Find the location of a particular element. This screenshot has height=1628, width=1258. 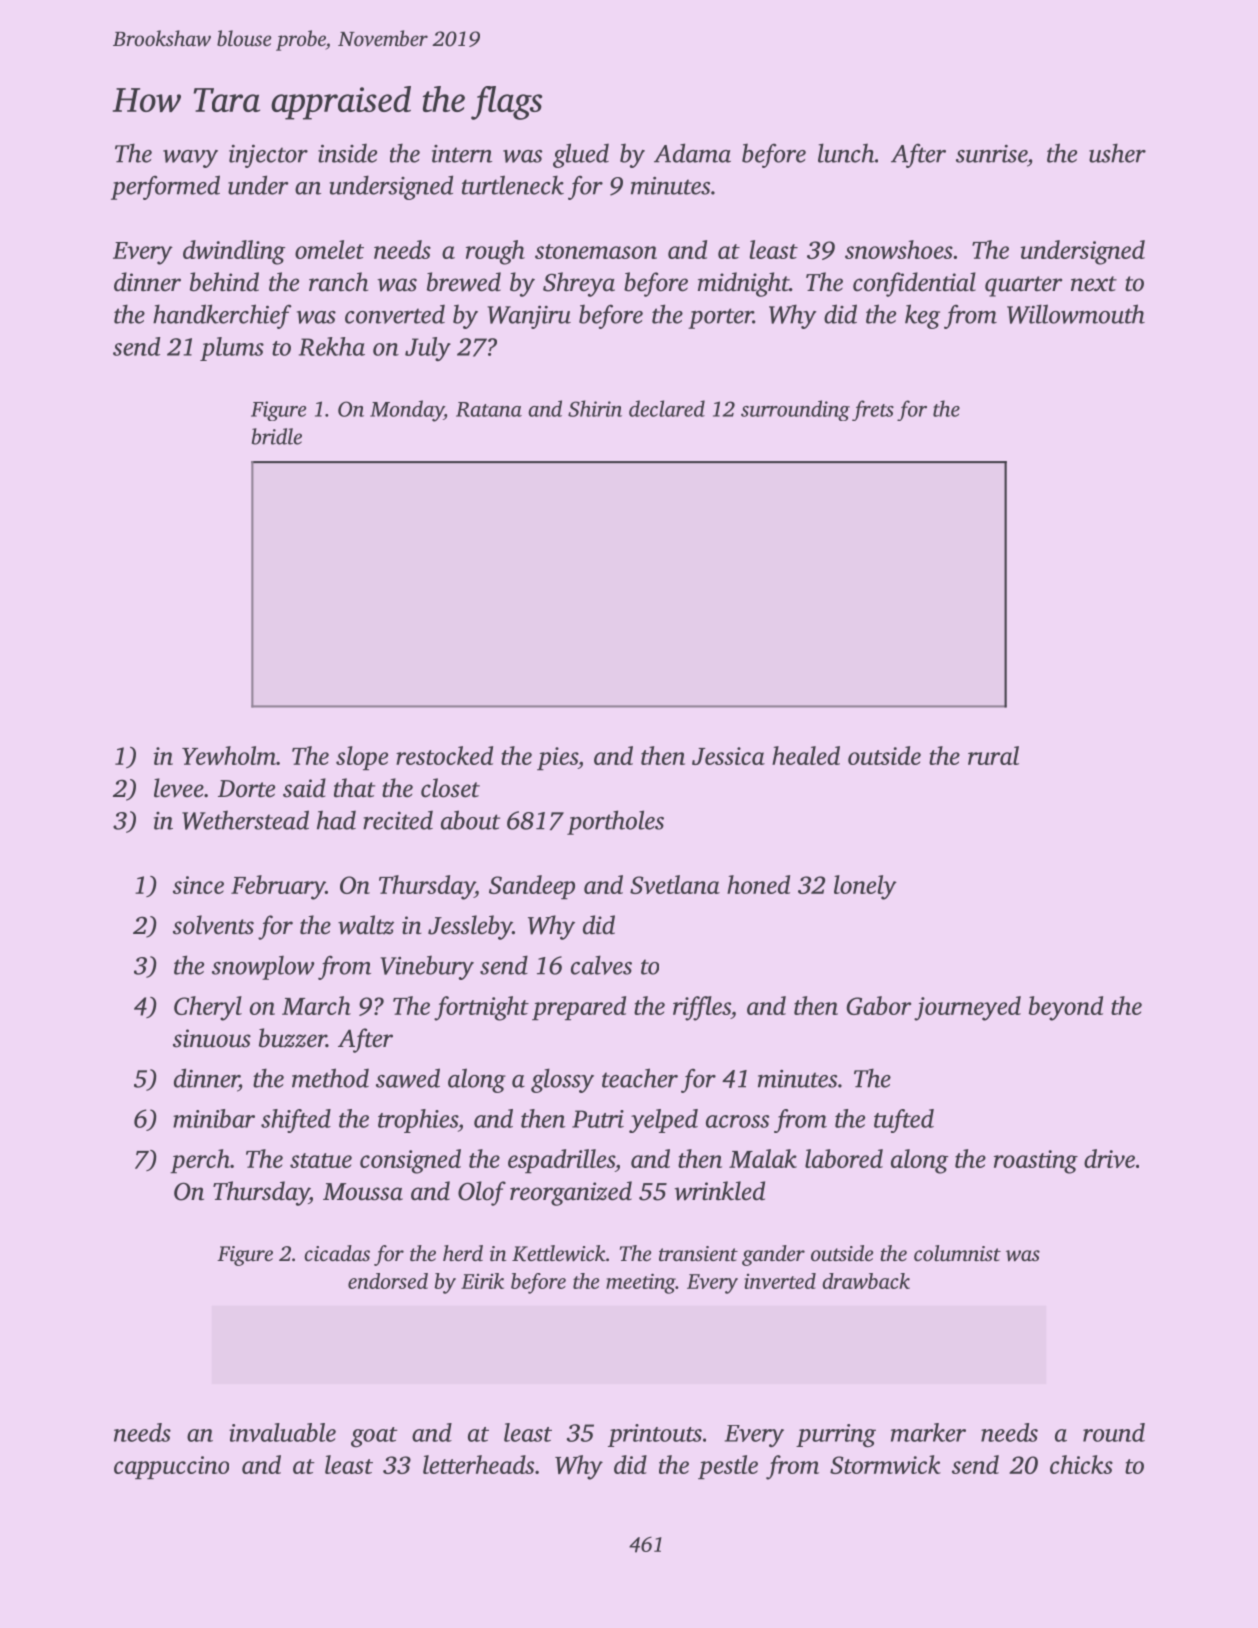

chicks is located at coordinates (1081, 1464).
